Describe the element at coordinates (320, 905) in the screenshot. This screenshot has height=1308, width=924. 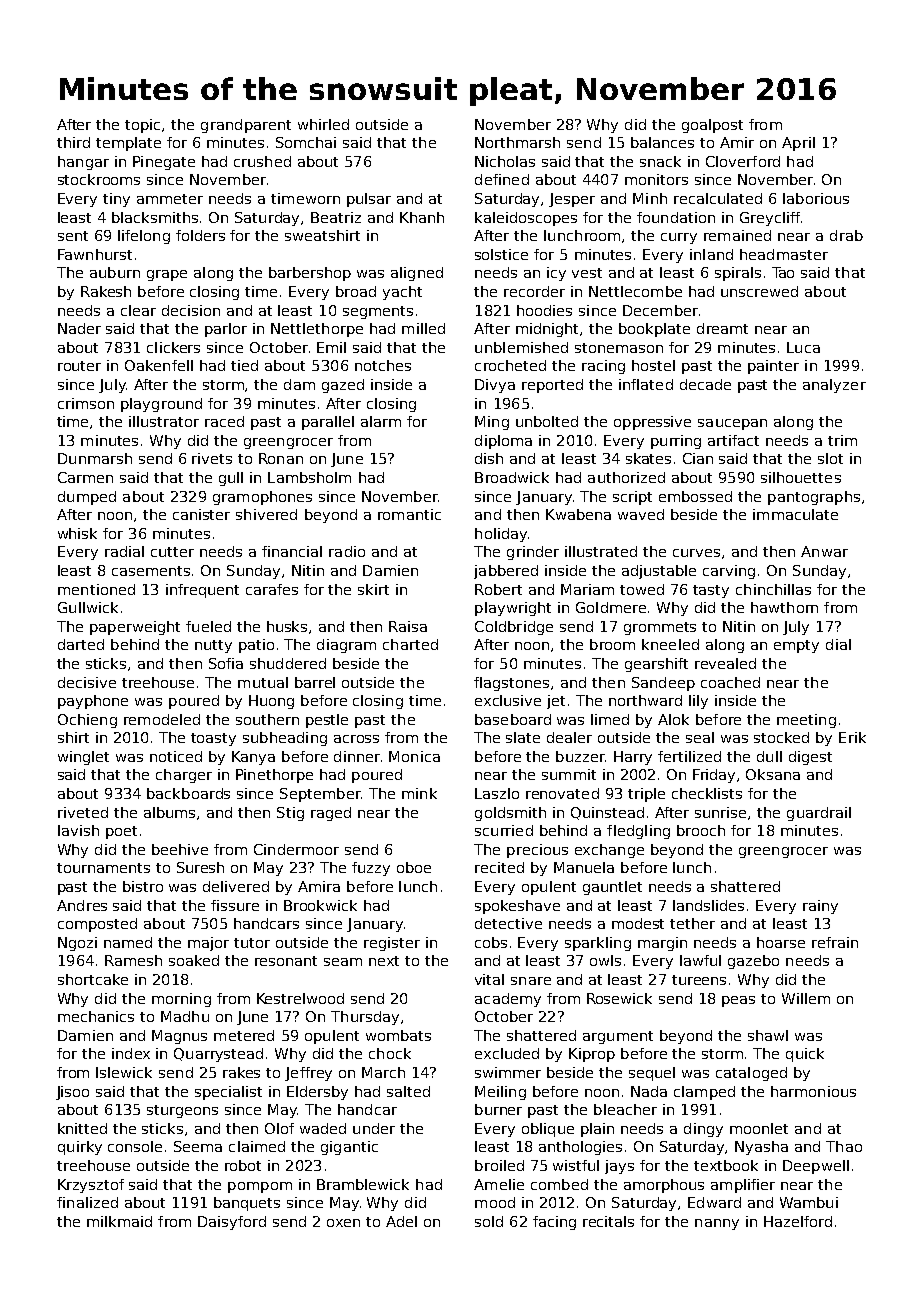
I see `Brookwick` at that location.
